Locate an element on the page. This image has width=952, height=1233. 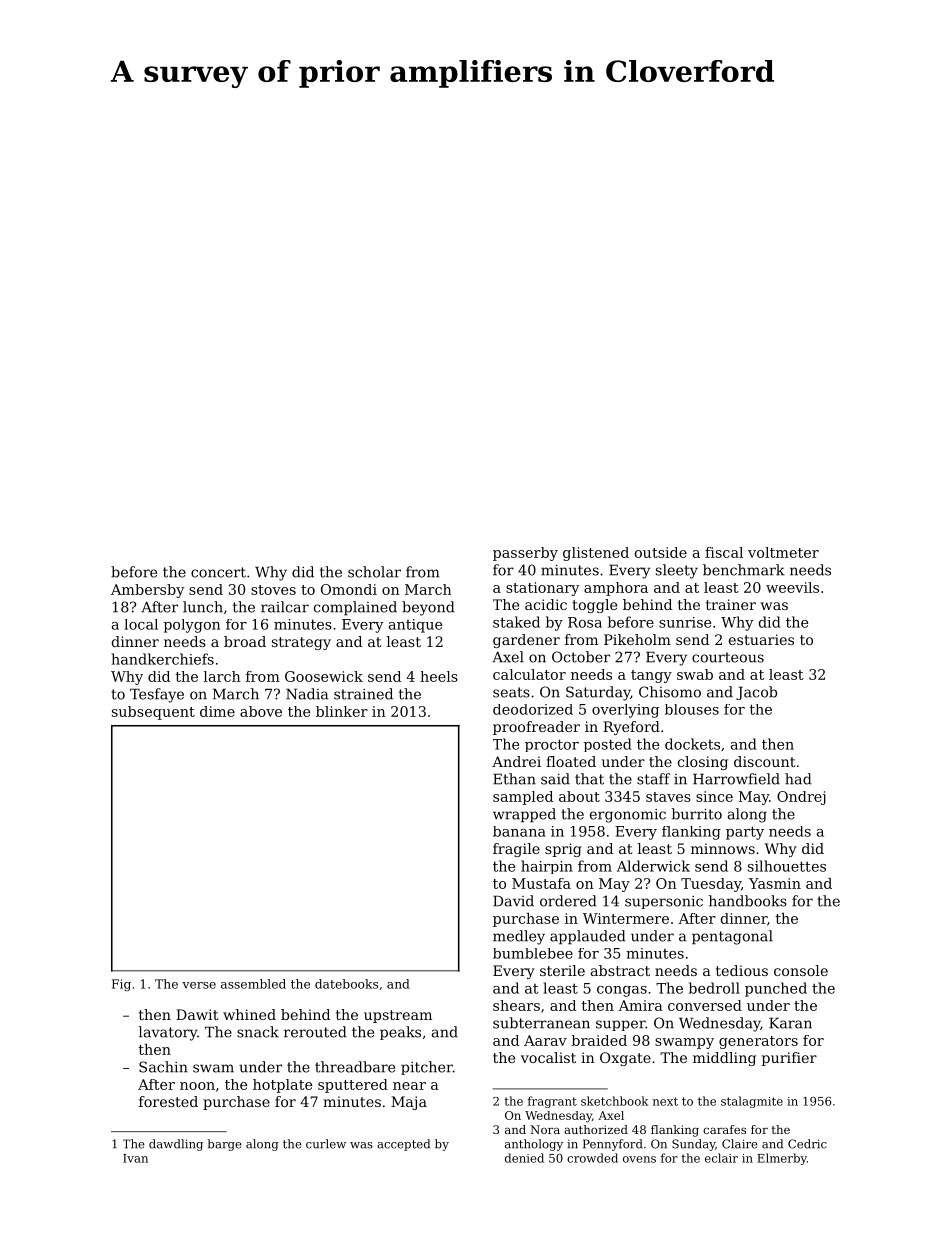
abstract is located at coordinates (620, 970).
